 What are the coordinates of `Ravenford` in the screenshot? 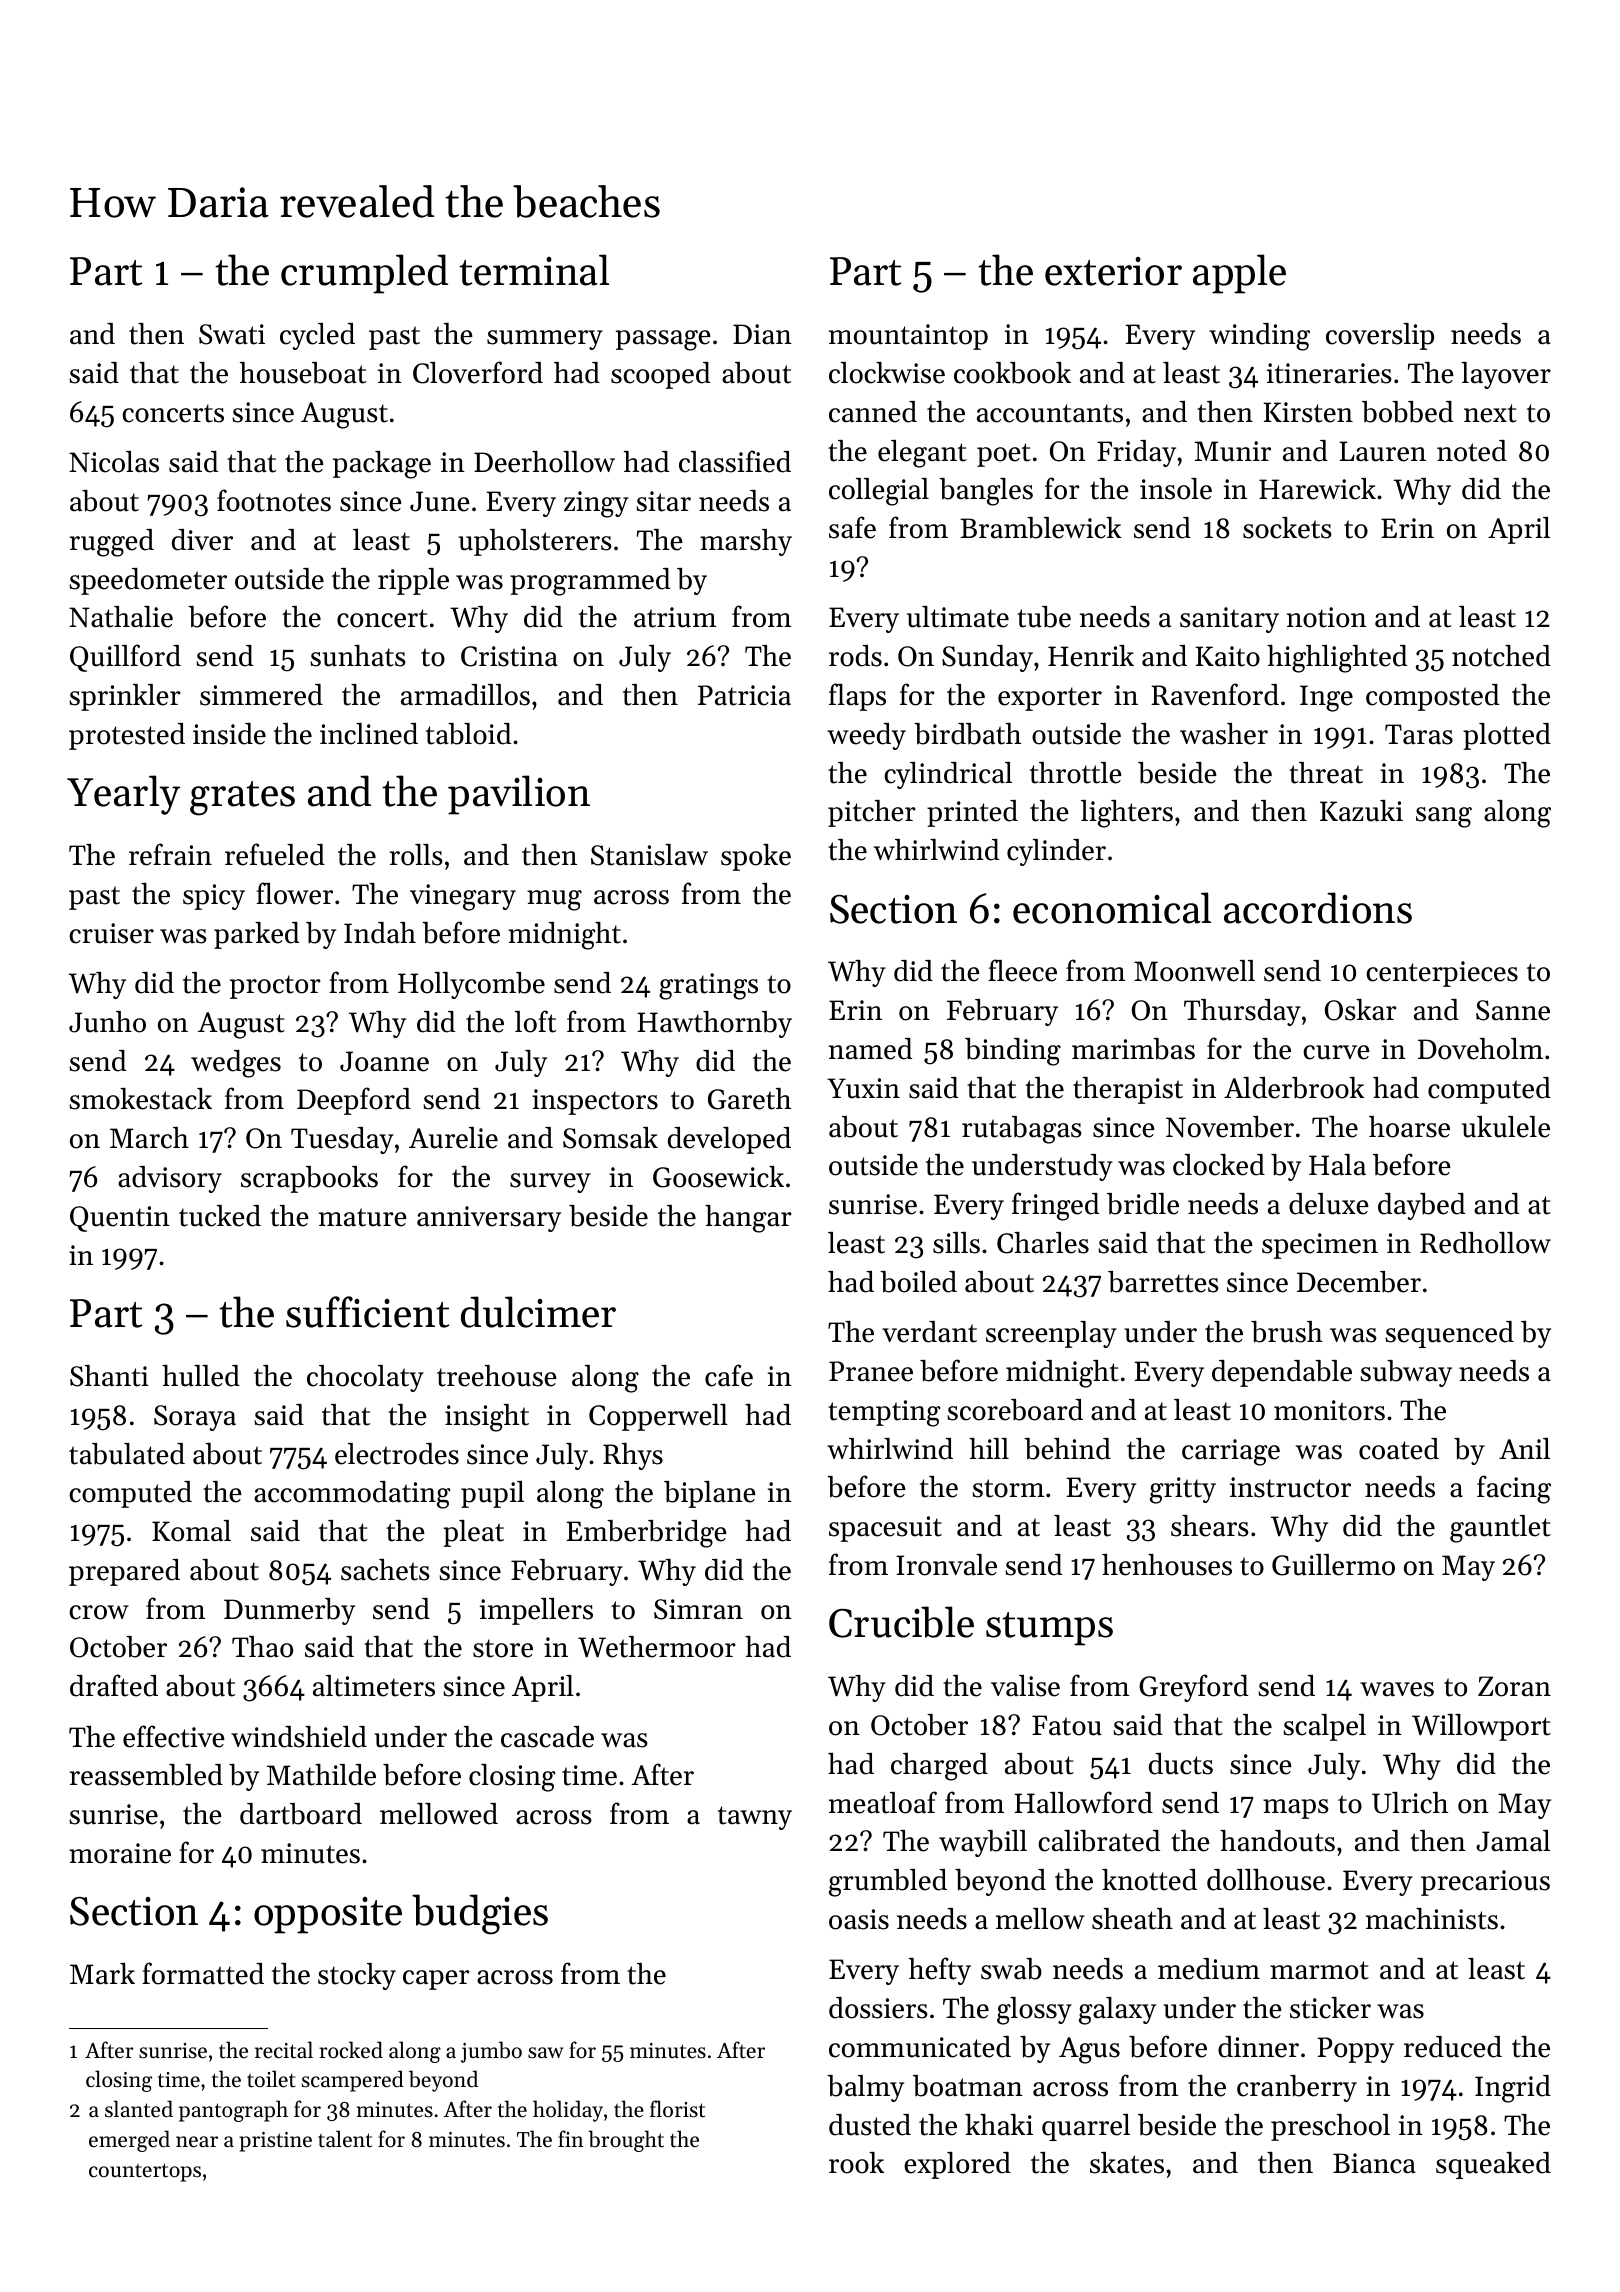 It's located at (1215, 694).
